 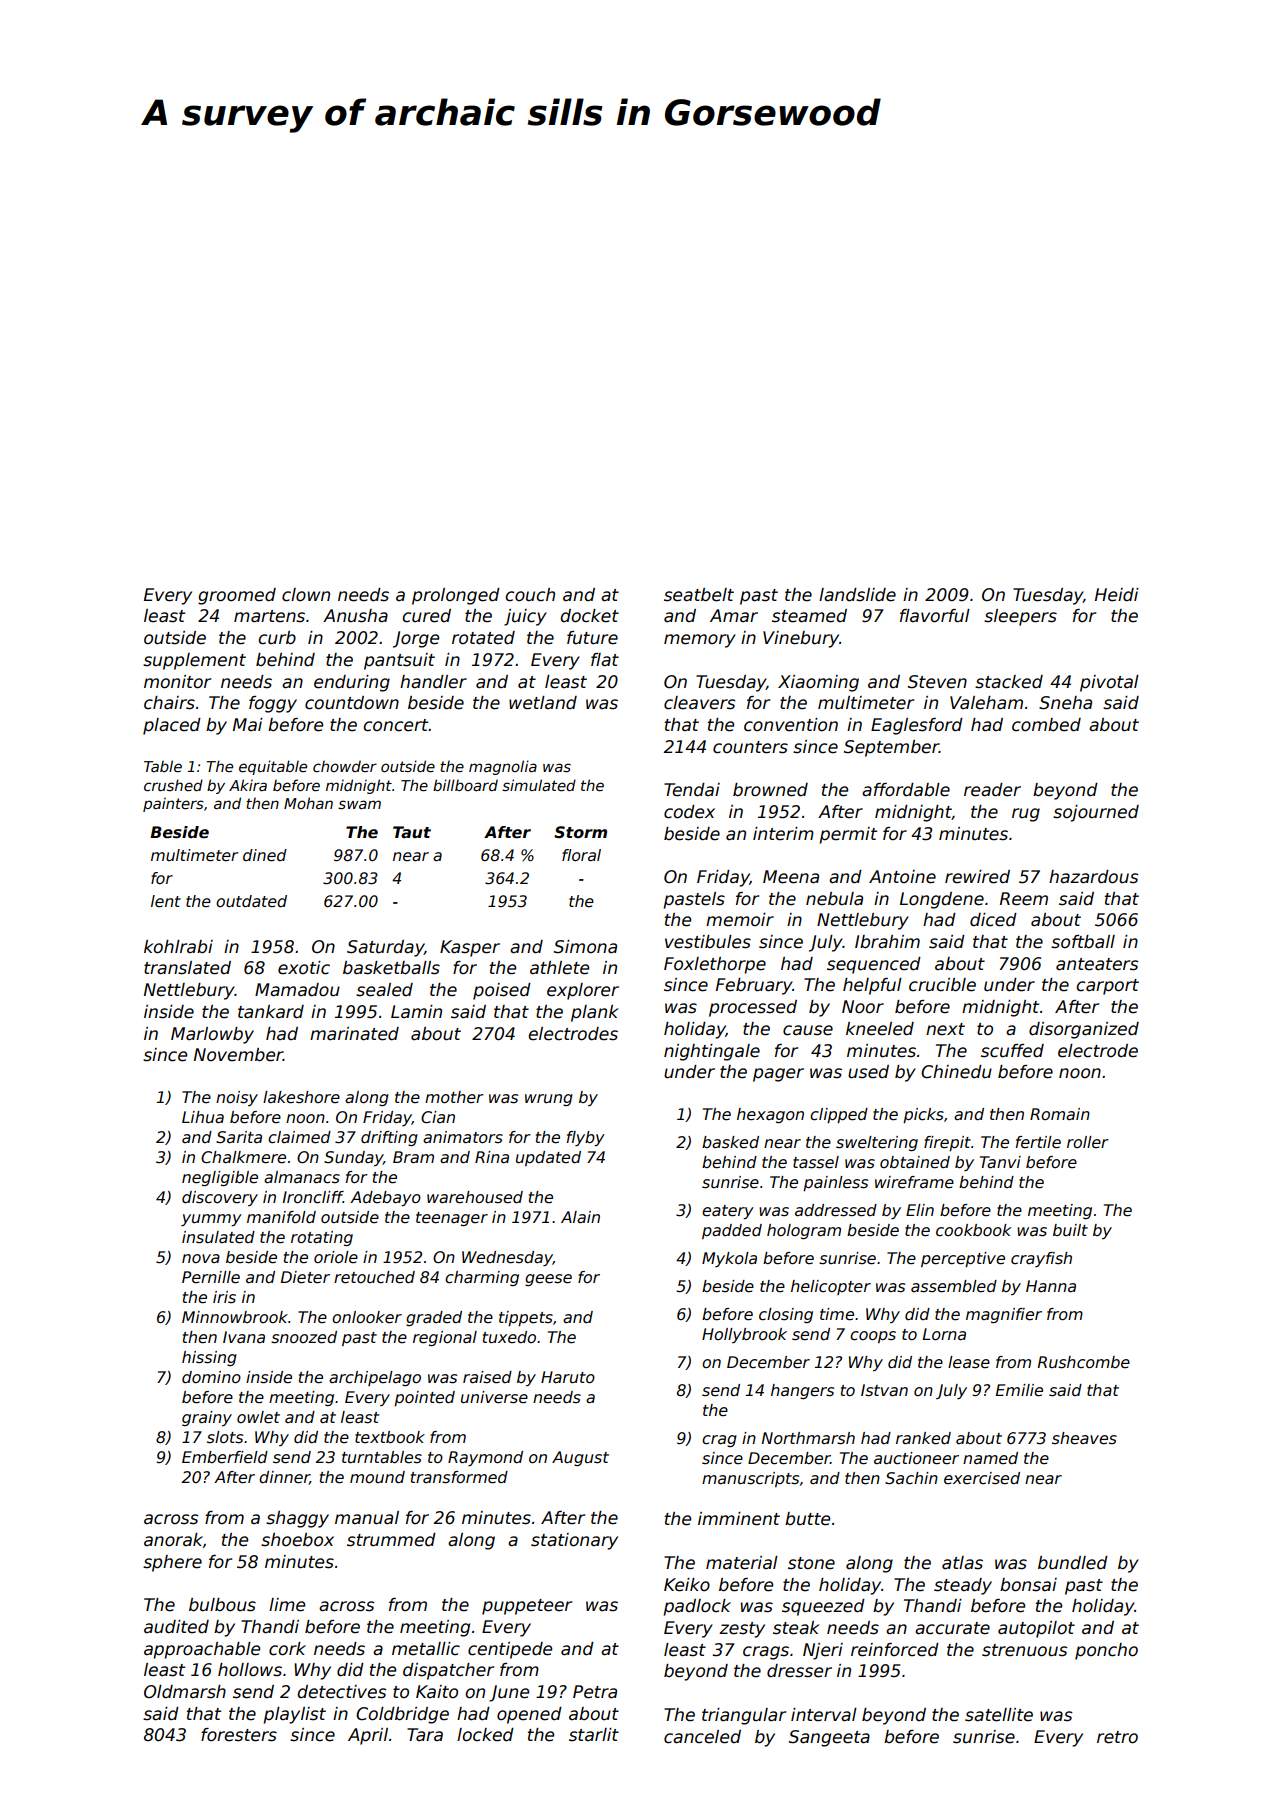 What do you see at coordinates (1051, 1286) in the document?
I see `Hanna` at bounding box center [1051, 1286].
